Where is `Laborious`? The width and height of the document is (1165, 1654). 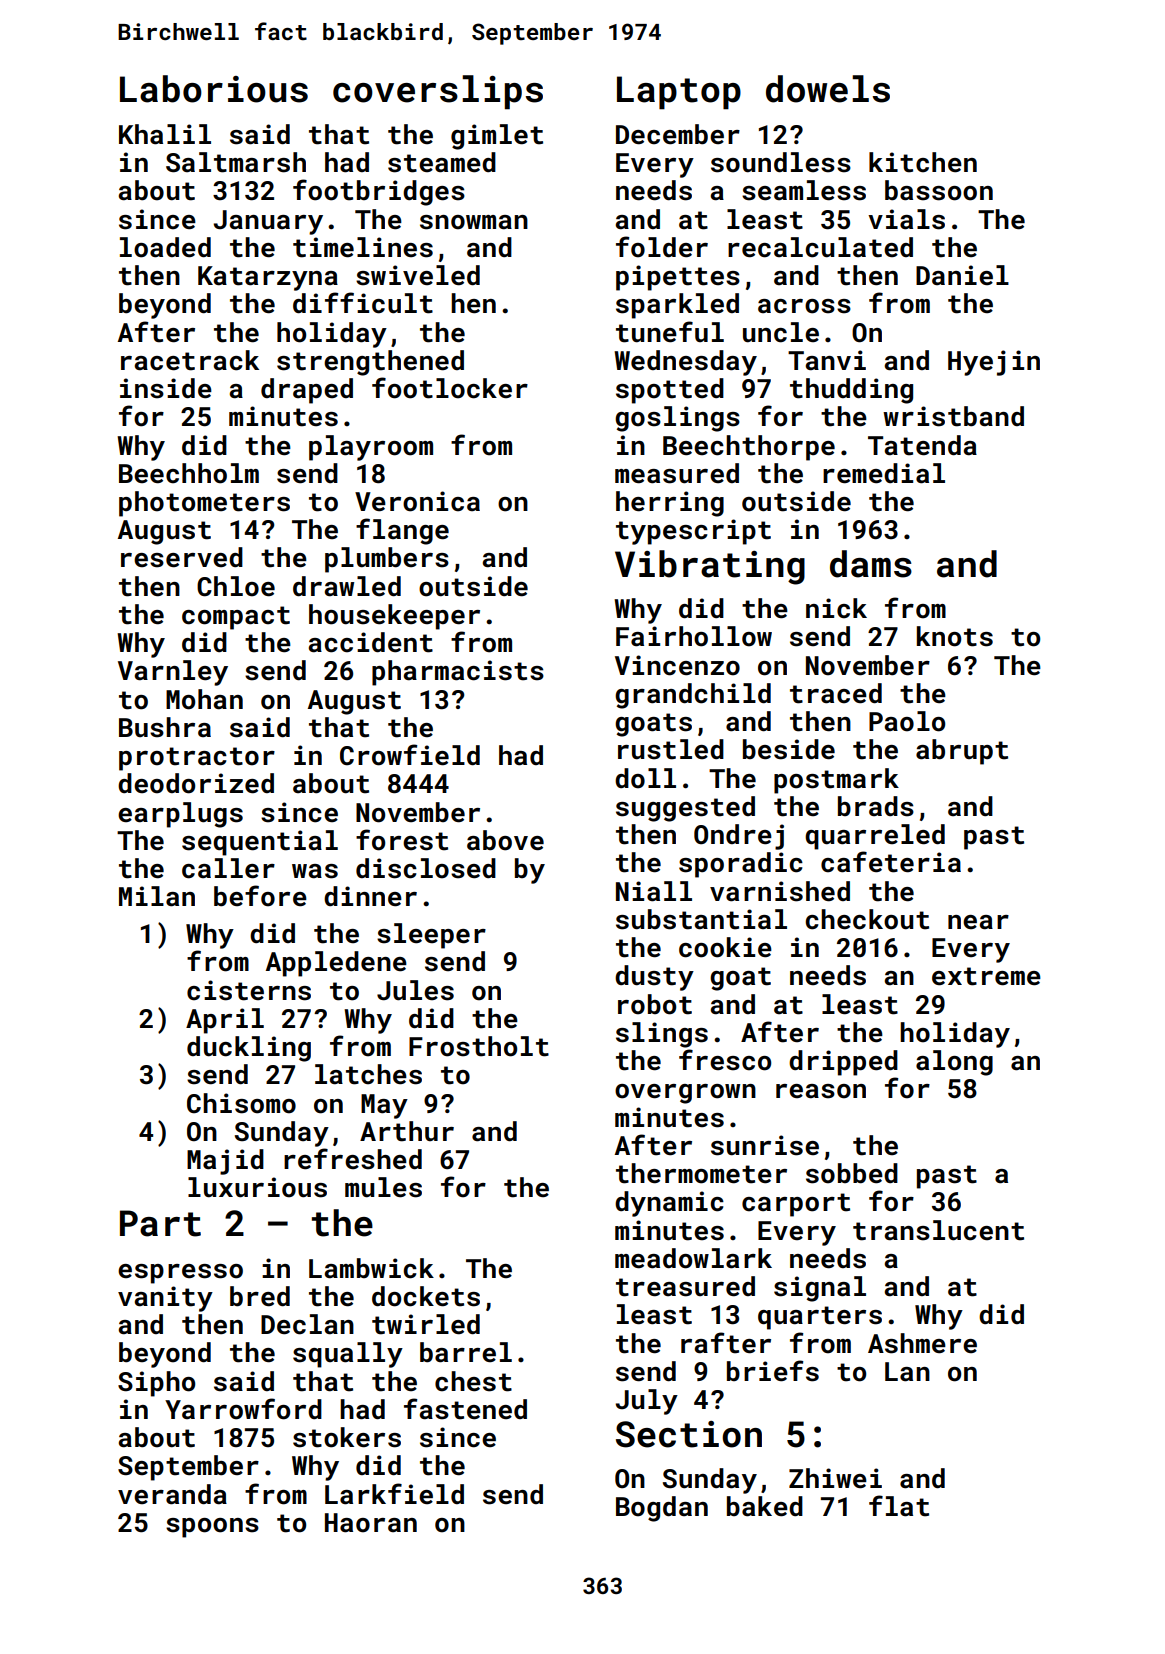 Laborious is located at coordinates (214, 89).
